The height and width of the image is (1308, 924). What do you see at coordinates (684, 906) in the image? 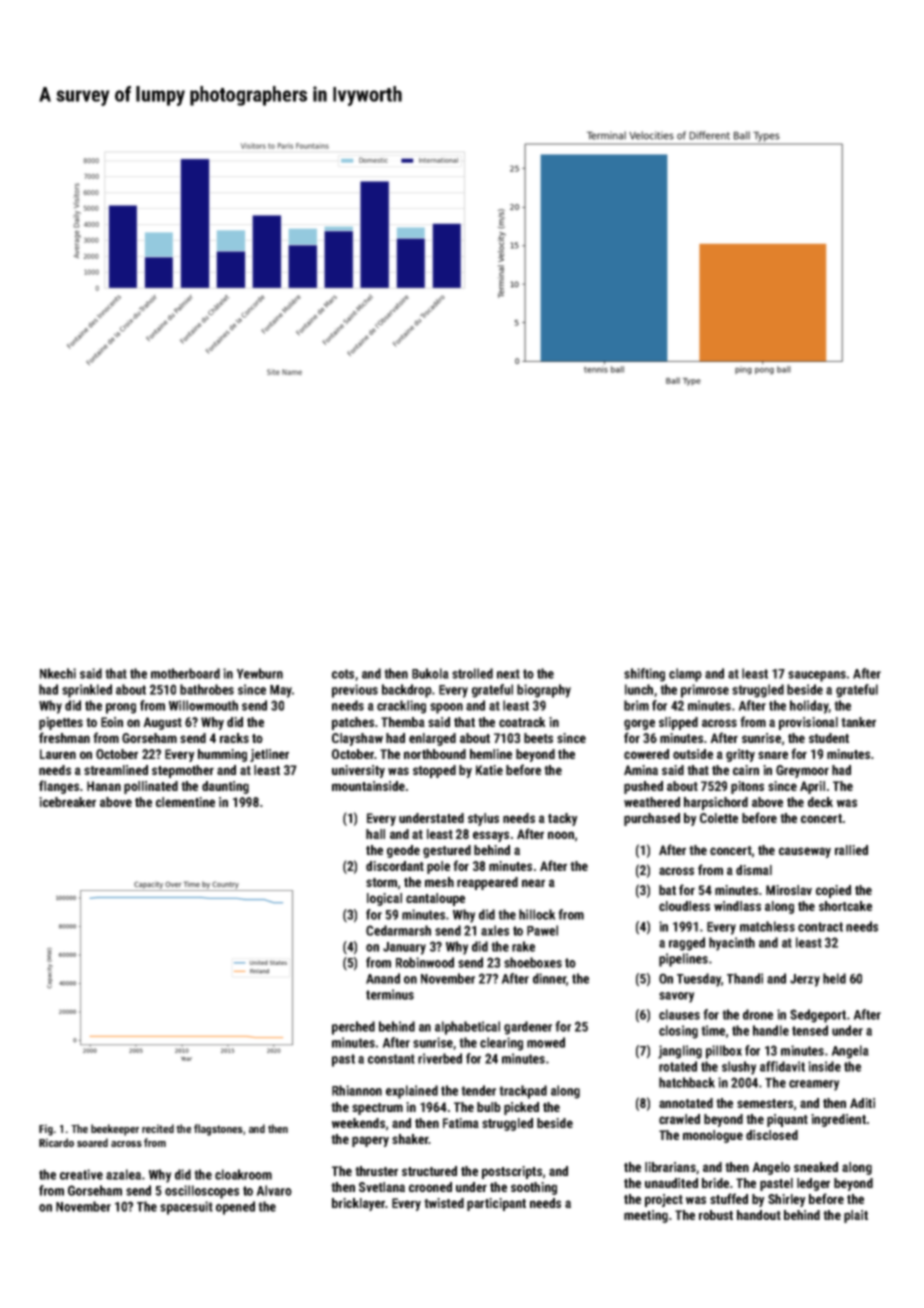
I see `cloudless` at bounding box center [684, 906].
